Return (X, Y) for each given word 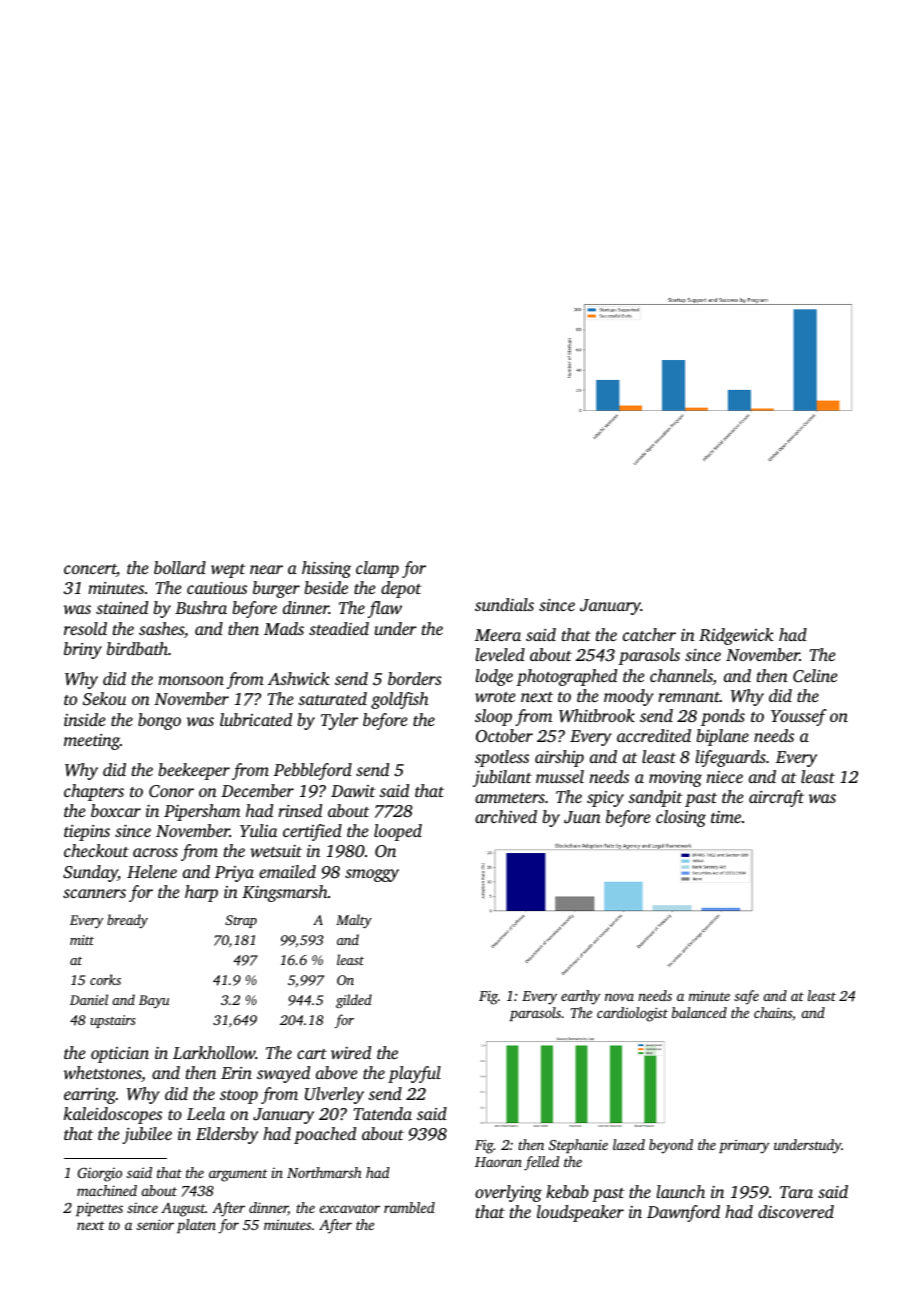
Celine (815, 676)
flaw (385, 609)
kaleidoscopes (113, 1115)
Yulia (258, 830)
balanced (699, 1012)
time (726, 817)
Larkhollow (214, 1052)
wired (351, 1052)
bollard (180, 567)
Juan (582, 817)
